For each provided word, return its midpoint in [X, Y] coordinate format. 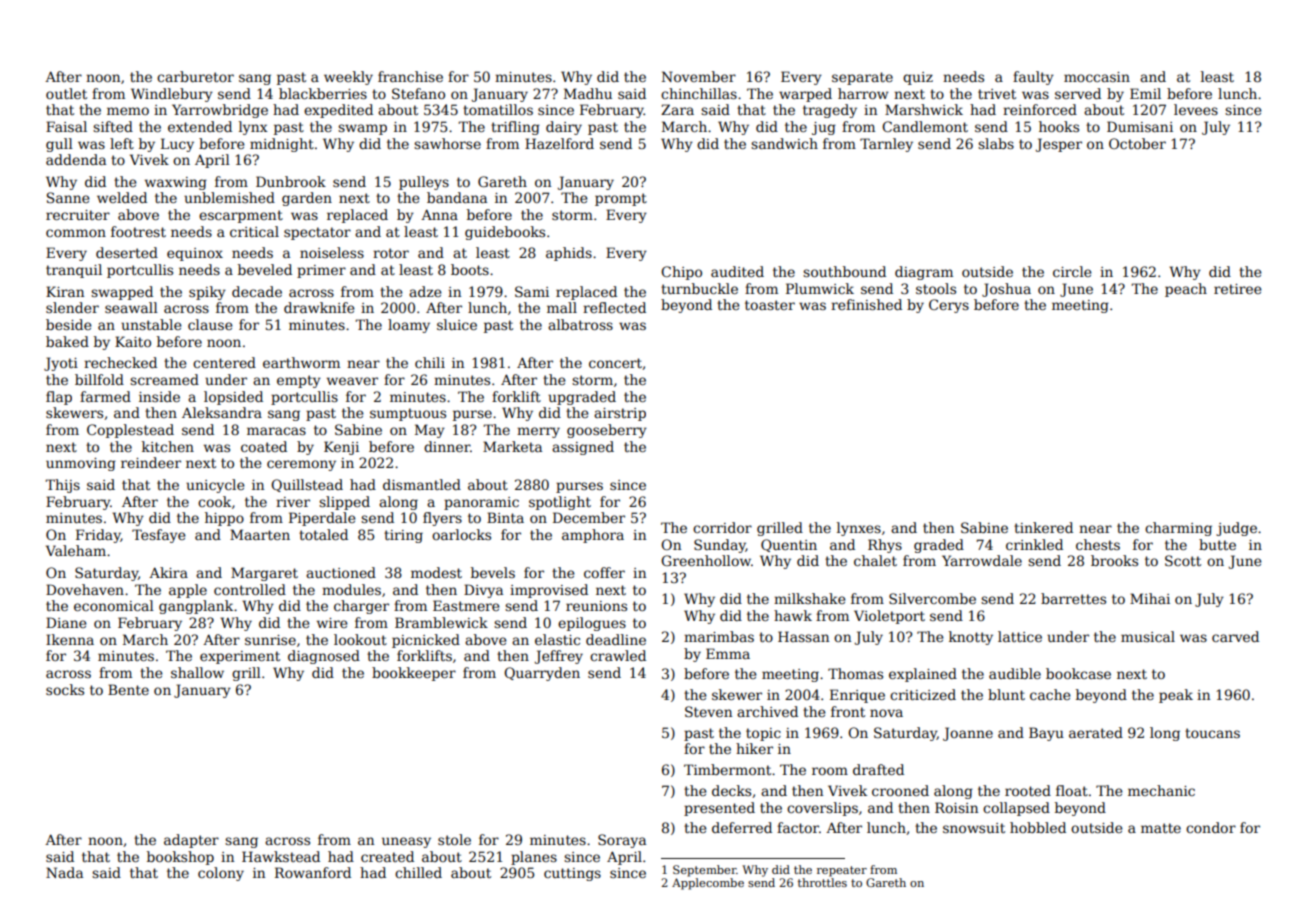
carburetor [195, 76]
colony [221, 874]
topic [763, 734]
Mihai [1150, 598]
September [704, 871]
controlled [250, 589]
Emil [1145, 93]
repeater [842, 871]
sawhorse [447, 143]
